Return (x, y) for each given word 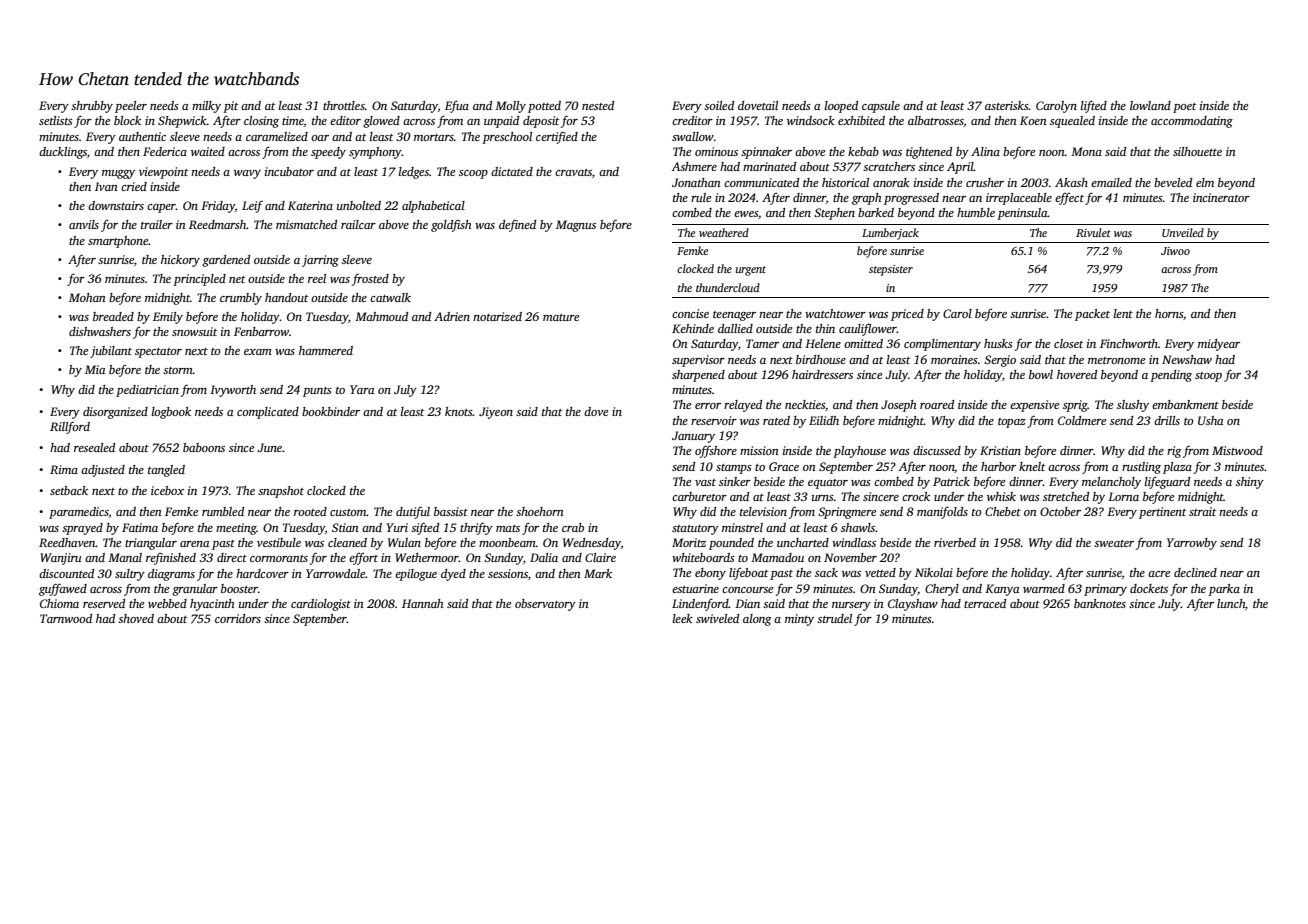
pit (230, 107)
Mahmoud (381, 316)
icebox (167, 490)
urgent (751, 271)
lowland (1150, 105)
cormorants (279, 558)
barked (876, 212)
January (693, 437)
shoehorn (540, 511)
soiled (719, 105)
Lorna (1123, 496)
